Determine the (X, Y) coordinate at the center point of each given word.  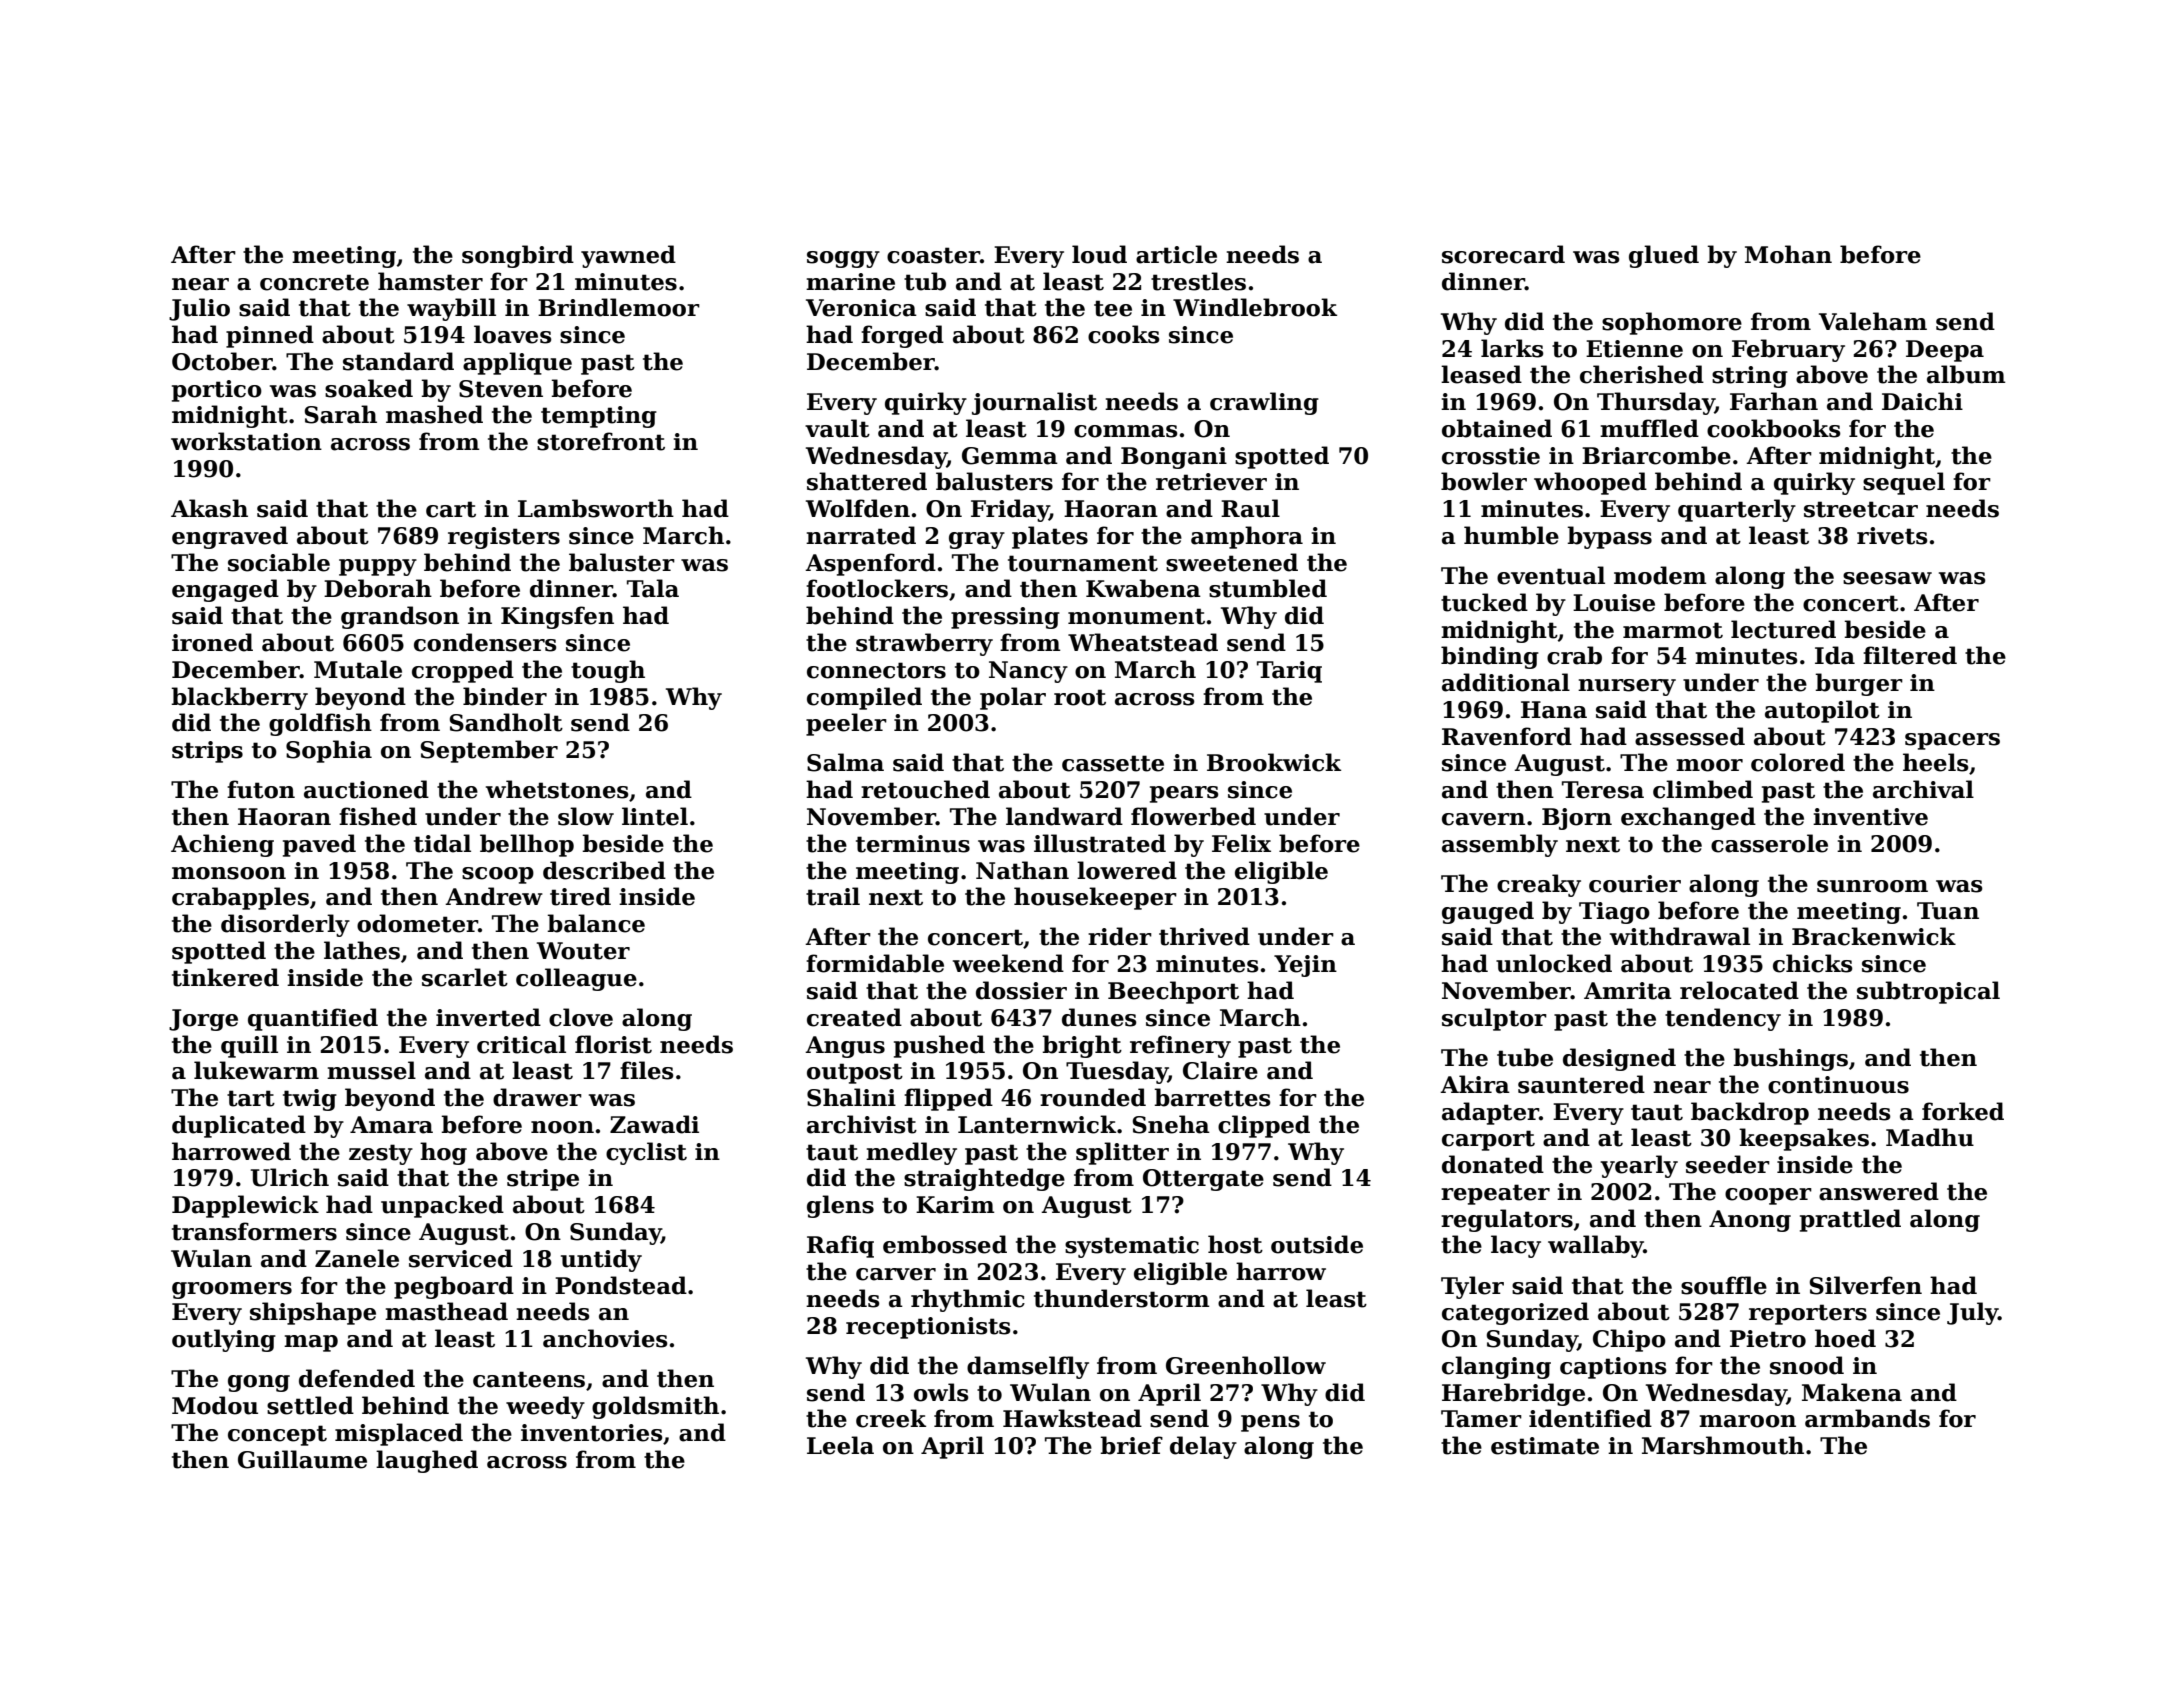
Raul (1250, 508)
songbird (518, 256)
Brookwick (1274, 762)
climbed (1703, 789)
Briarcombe (1656, 455)
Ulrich (290, 1177)
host (1235, 1244)
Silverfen (1866, 1285)
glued (1664, 256)
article (1176, 254)
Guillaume (302, 1459)
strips (207, 752)
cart (451, 509)
